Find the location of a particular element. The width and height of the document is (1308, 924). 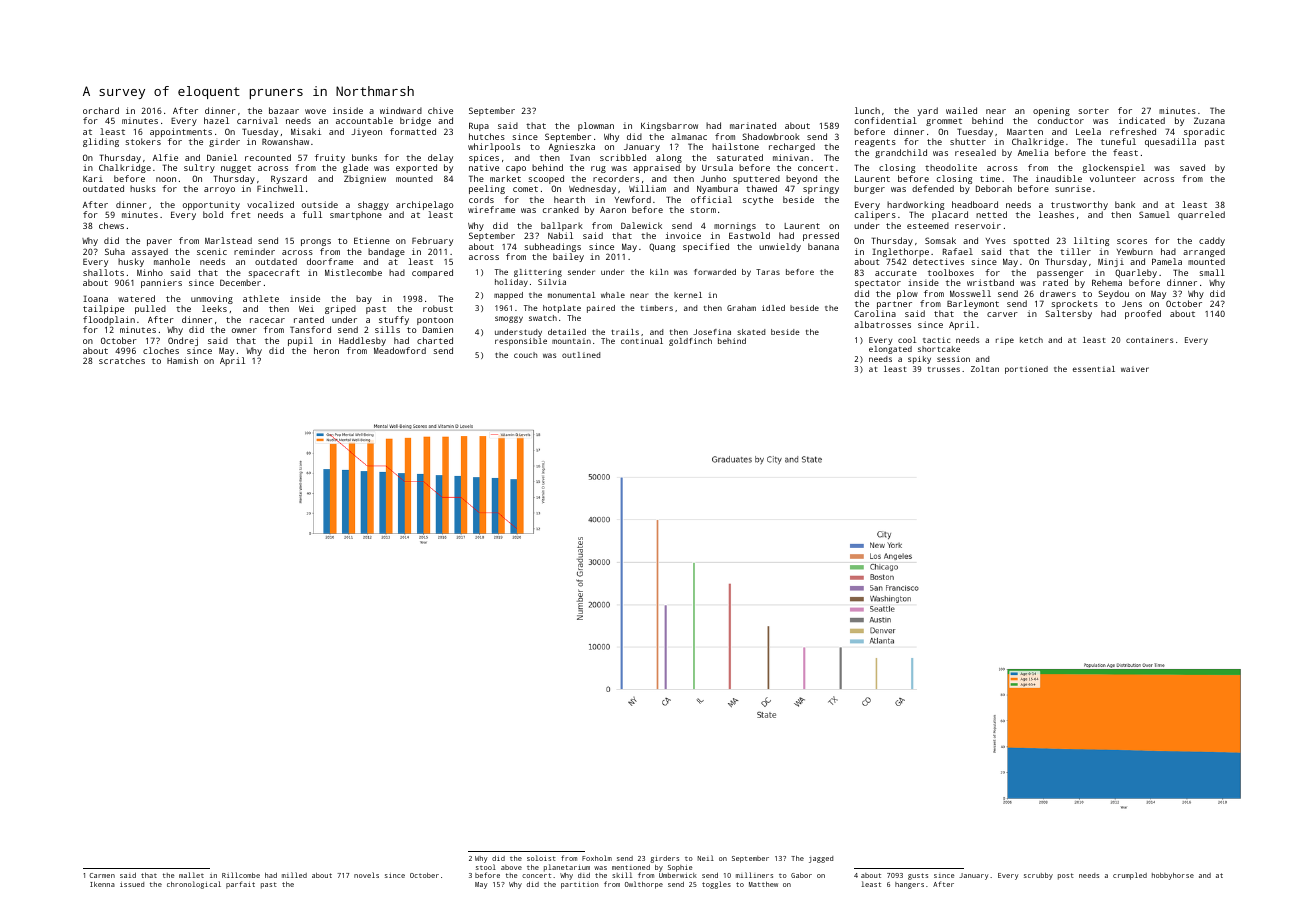

Hamish is located at coordinates (182, 360).
